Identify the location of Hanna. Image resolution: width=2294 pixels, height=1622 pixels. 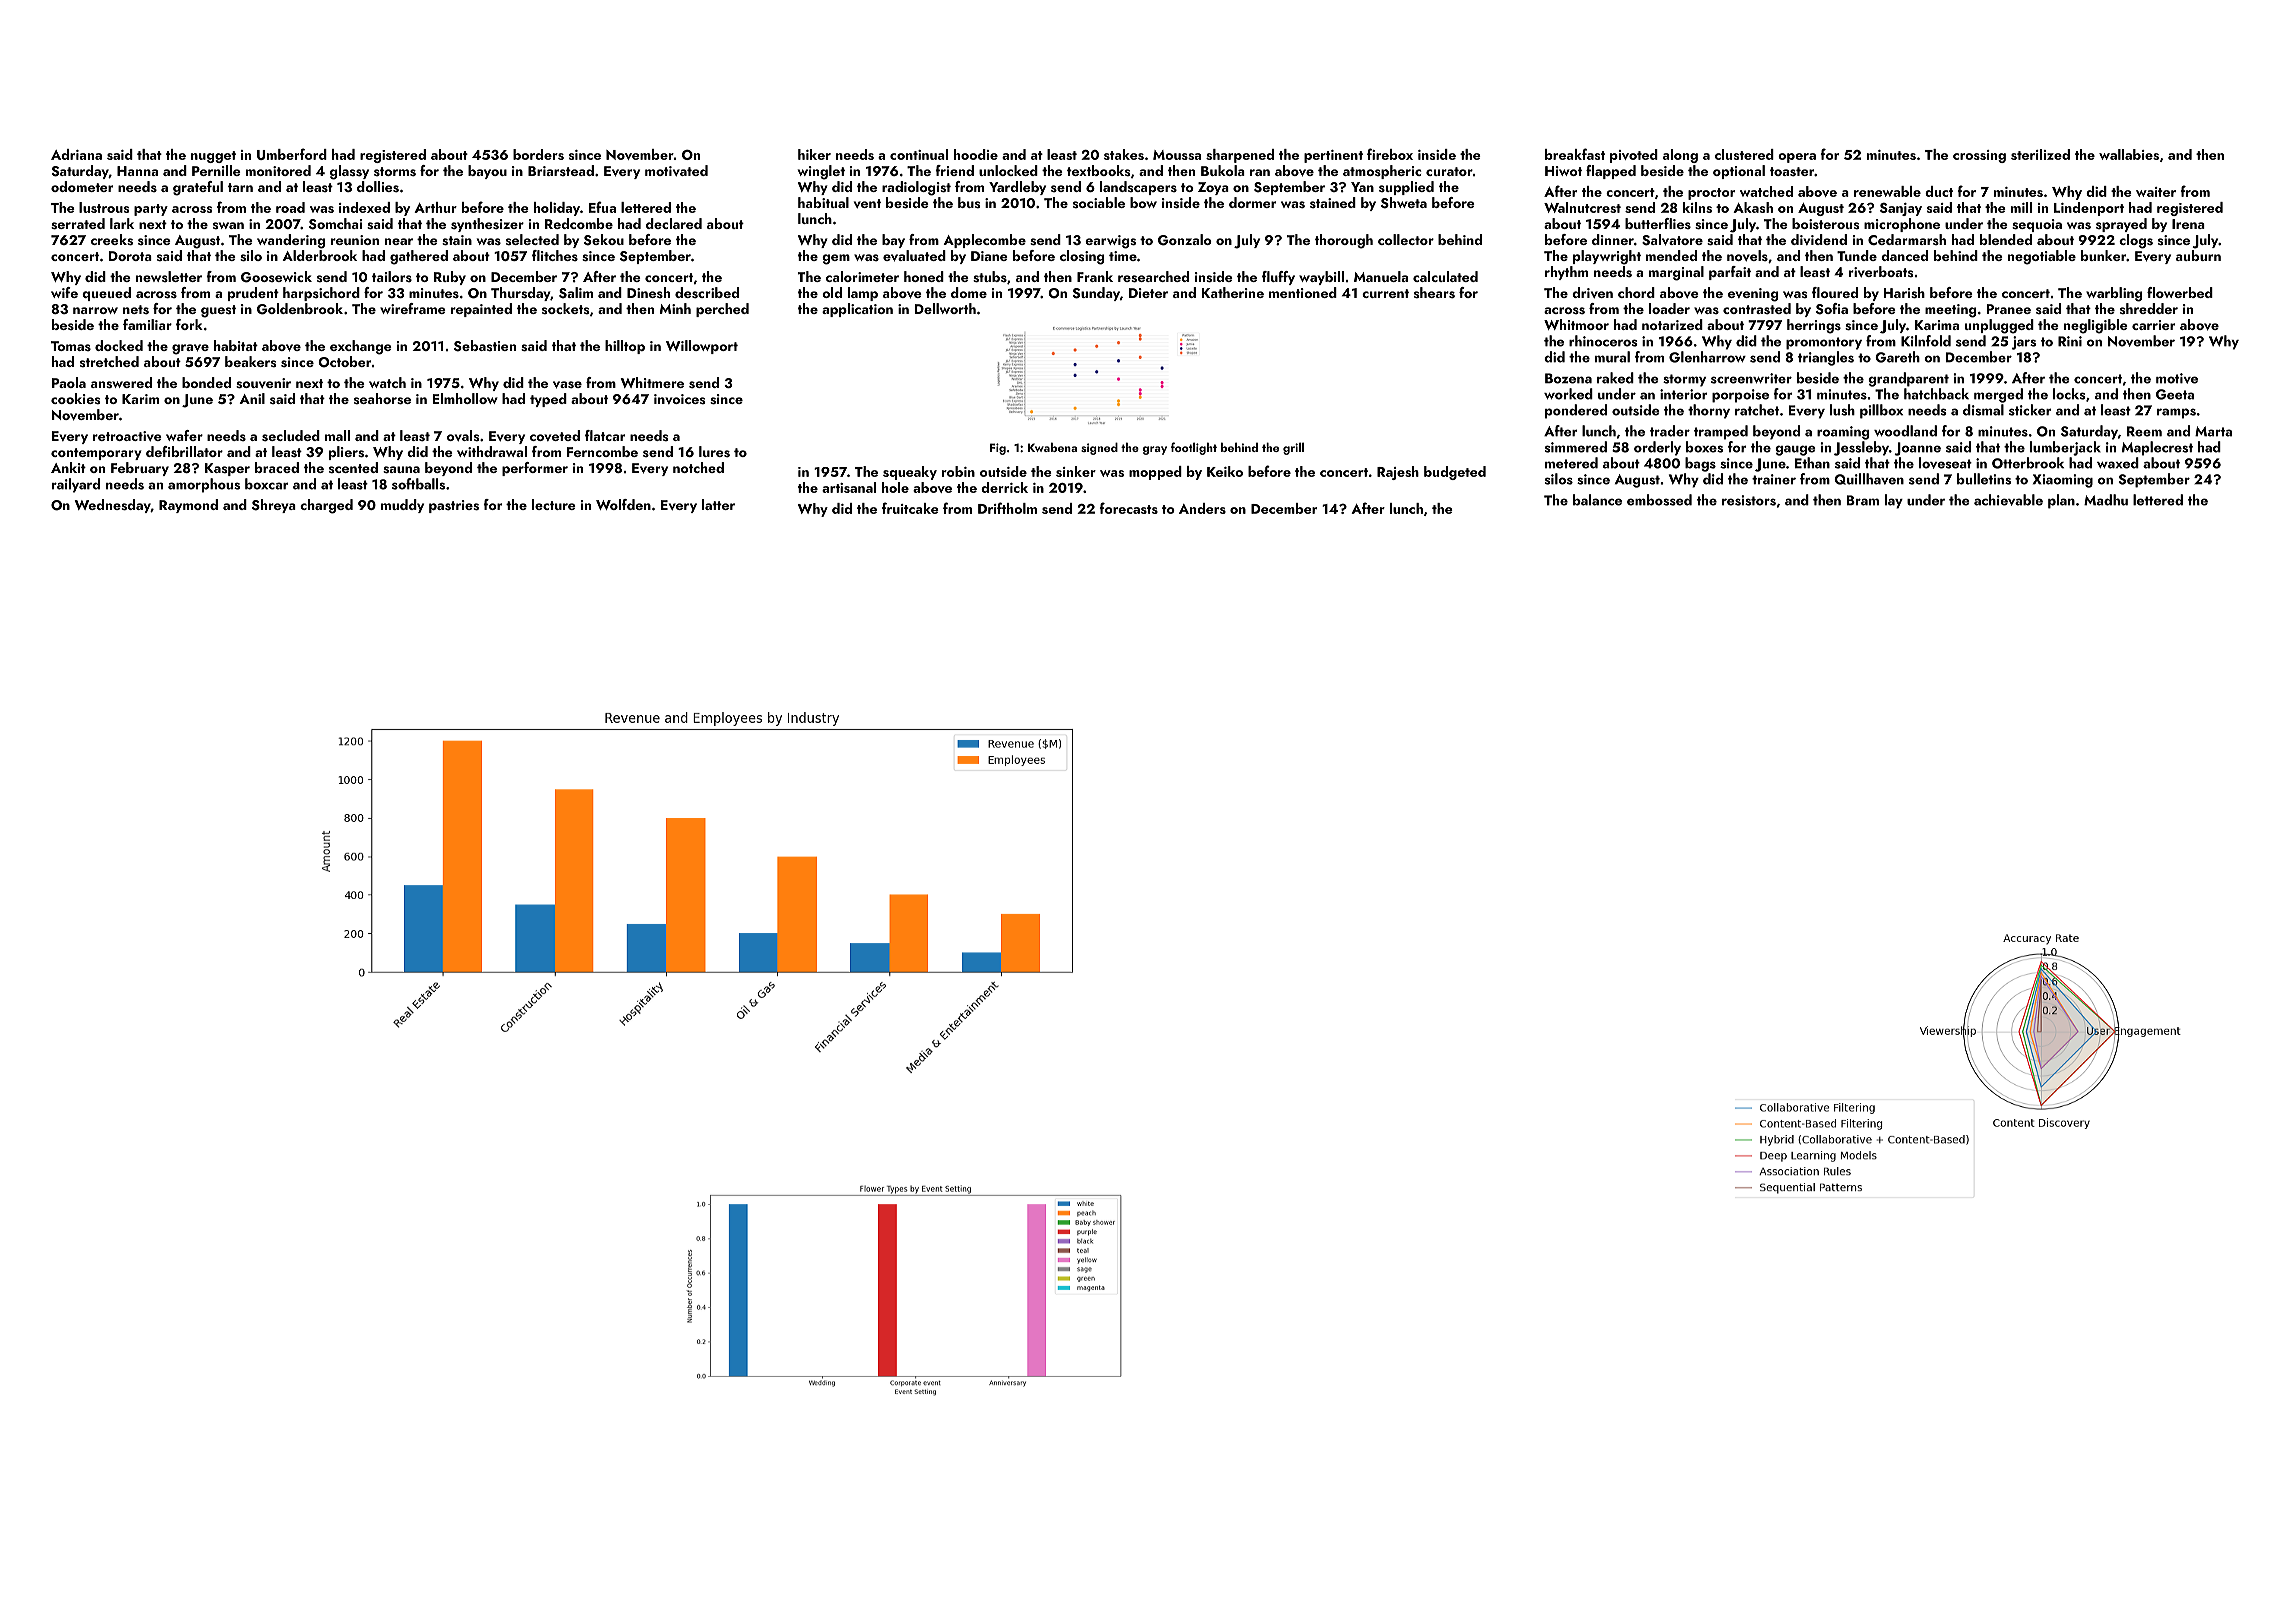
(137, 171).
